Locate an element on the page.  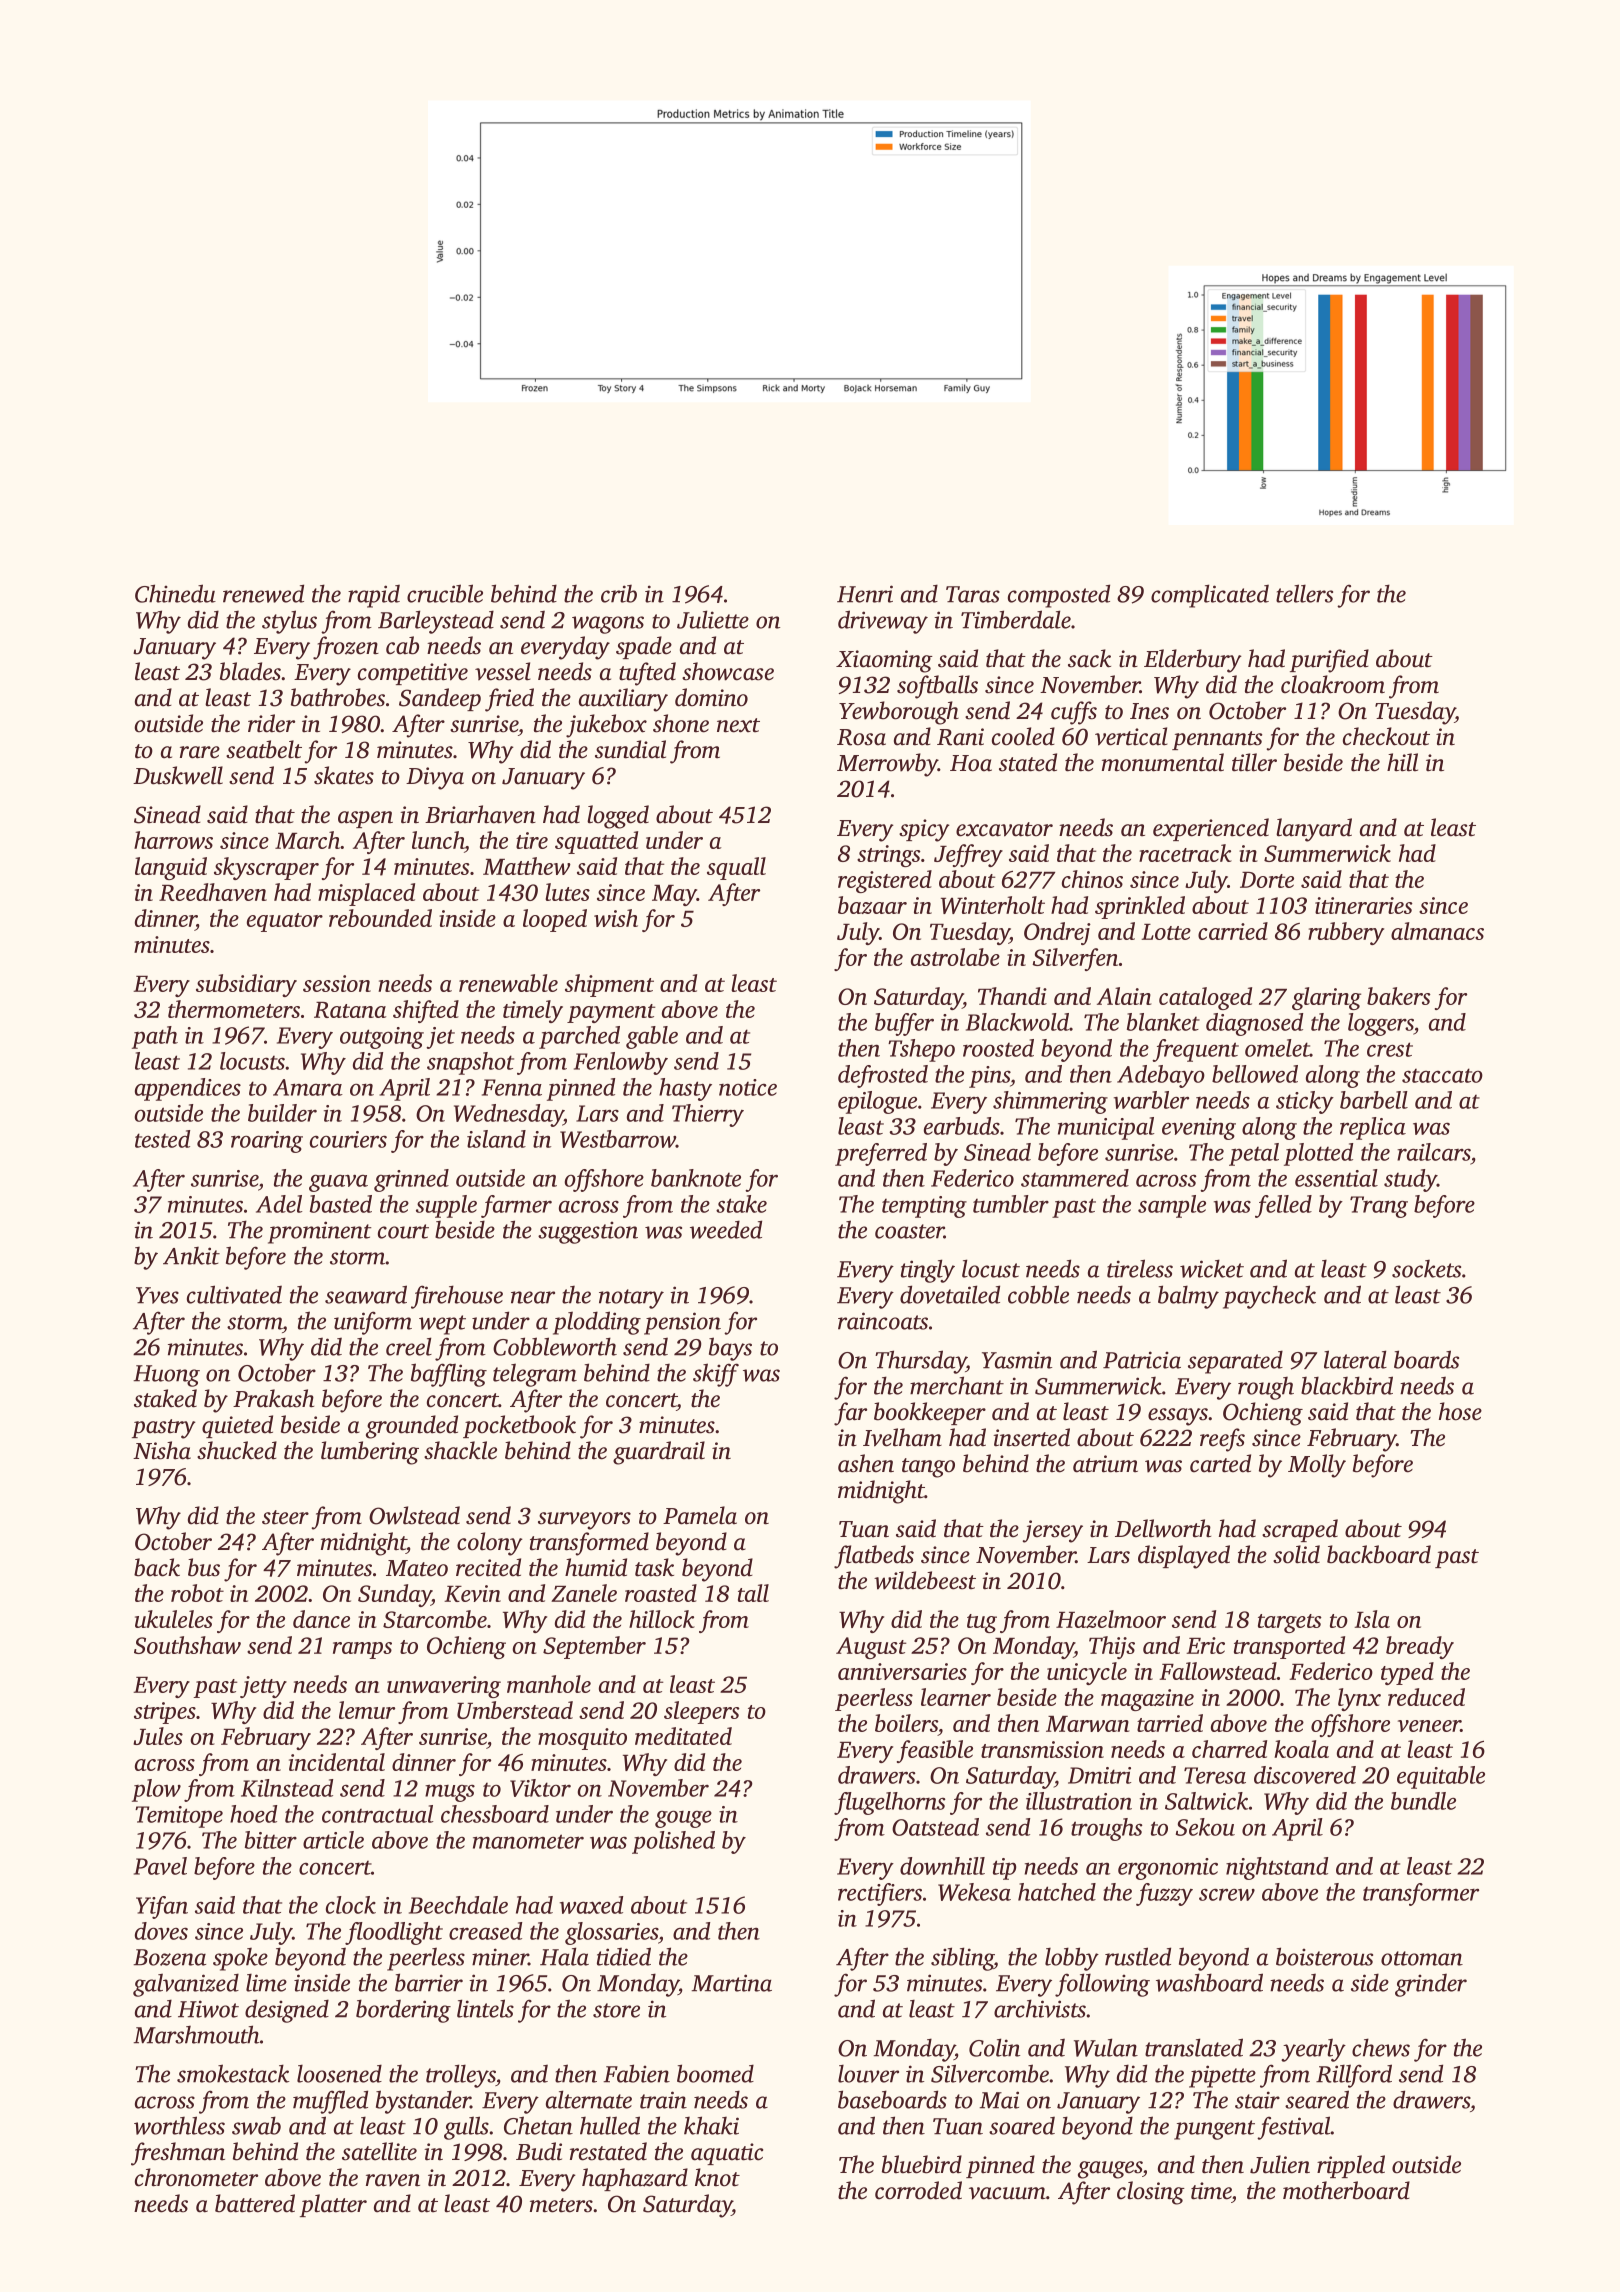
galvanized is located at coordinates (186, 1985).
